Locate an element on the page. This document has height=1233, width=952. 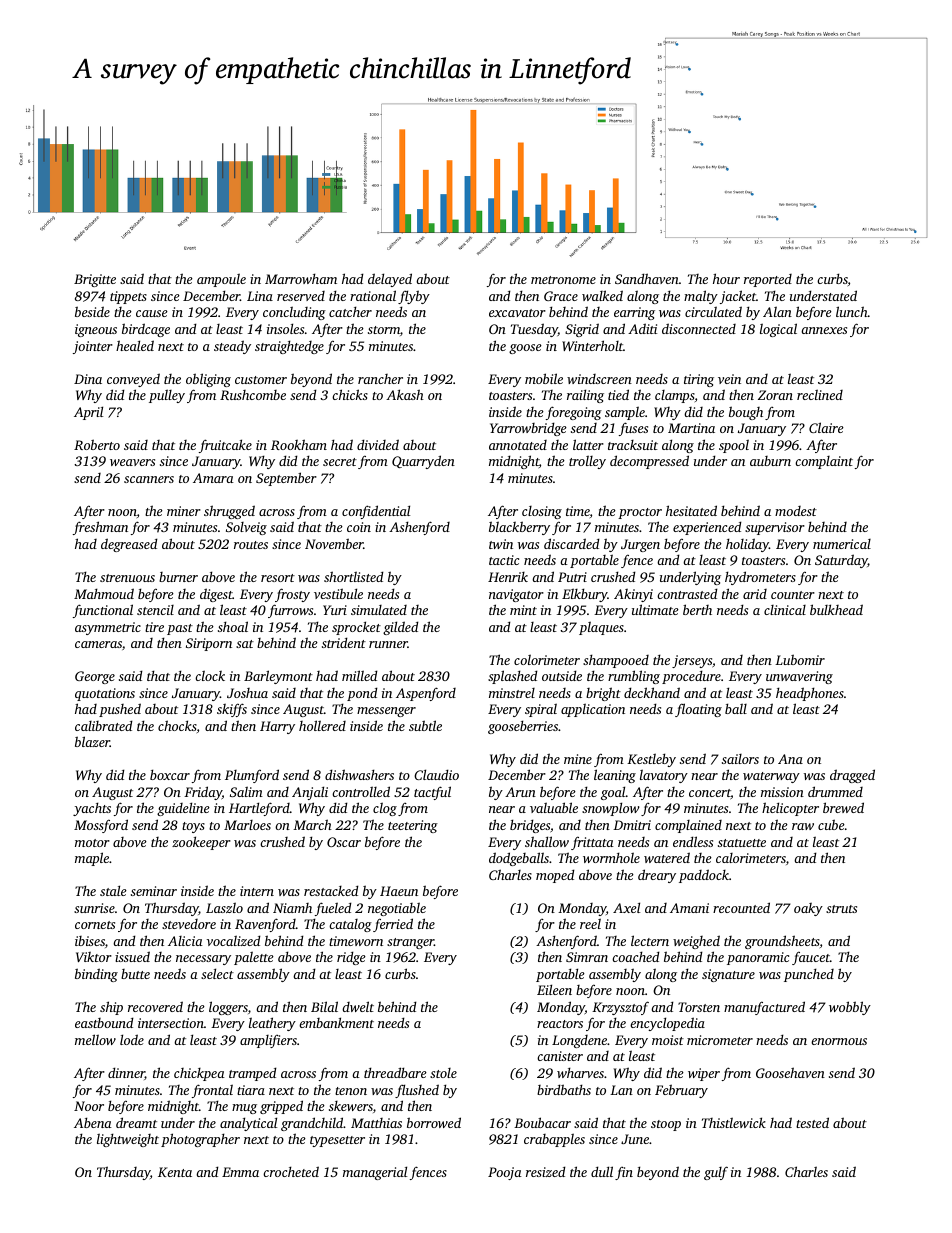
toys is located at coordinates (193, 827).
